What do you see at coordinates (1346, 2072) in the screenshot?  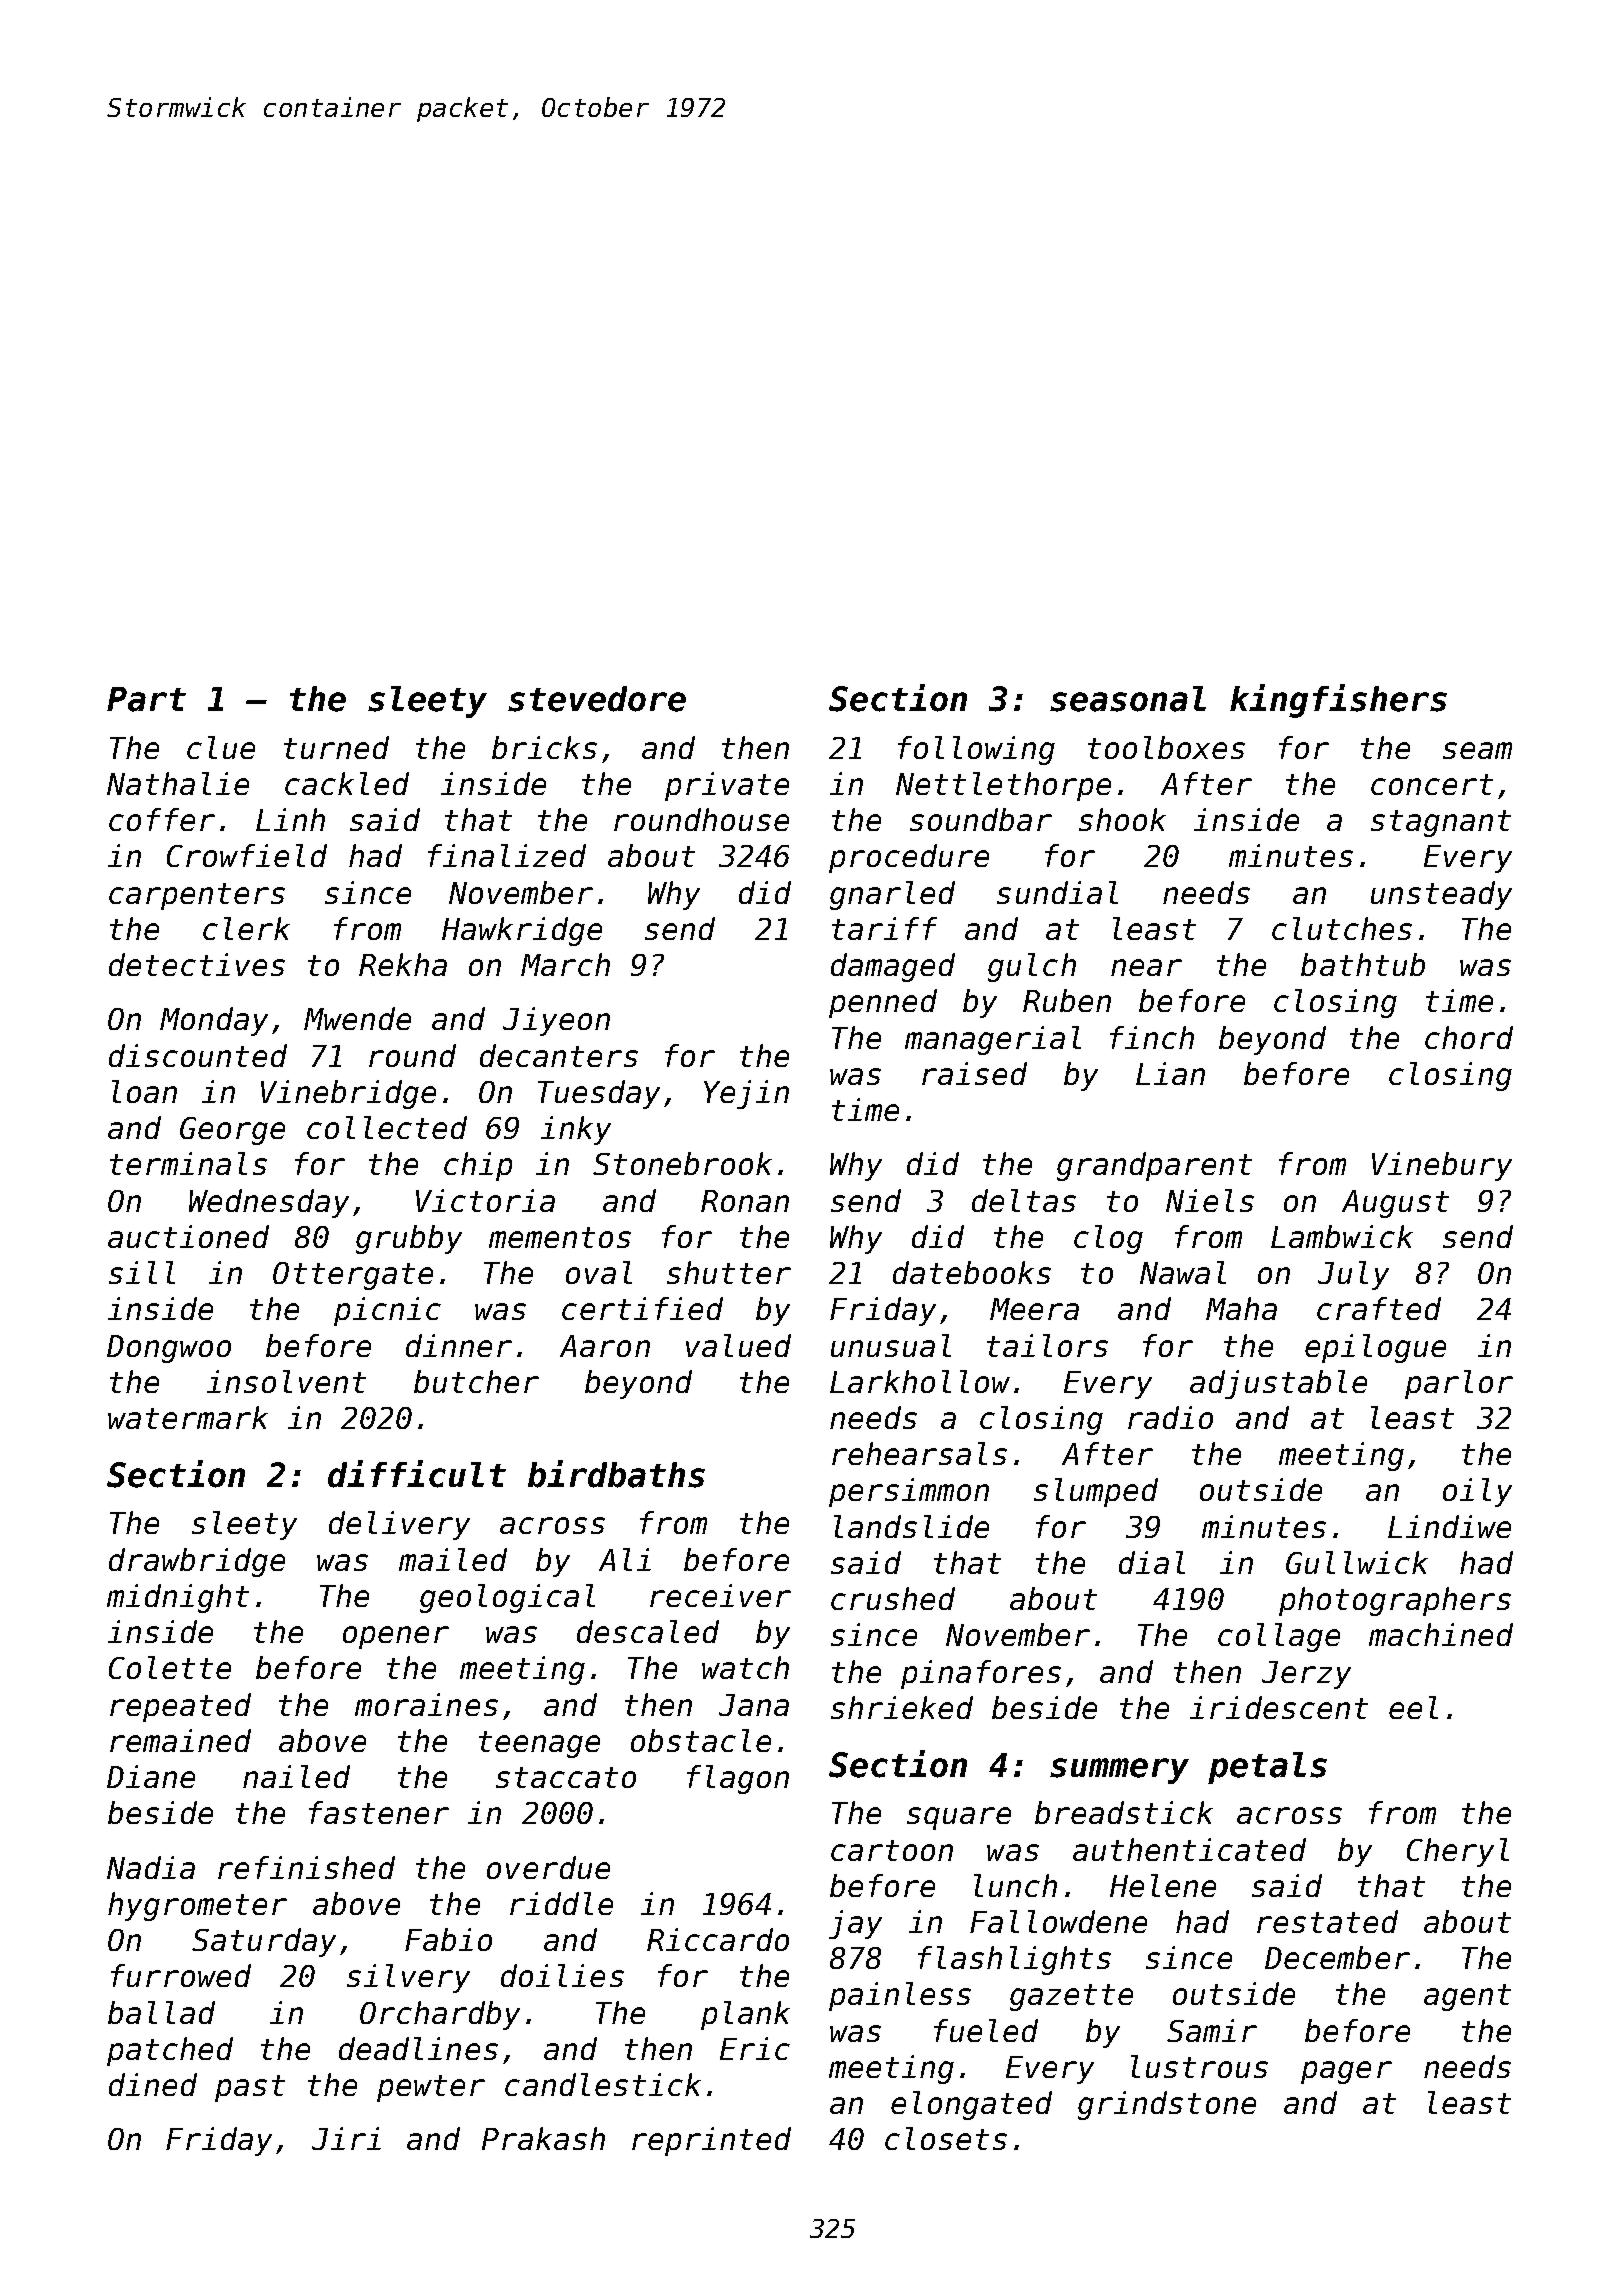 I see `pager` at bounding box center [1346, 2072].
